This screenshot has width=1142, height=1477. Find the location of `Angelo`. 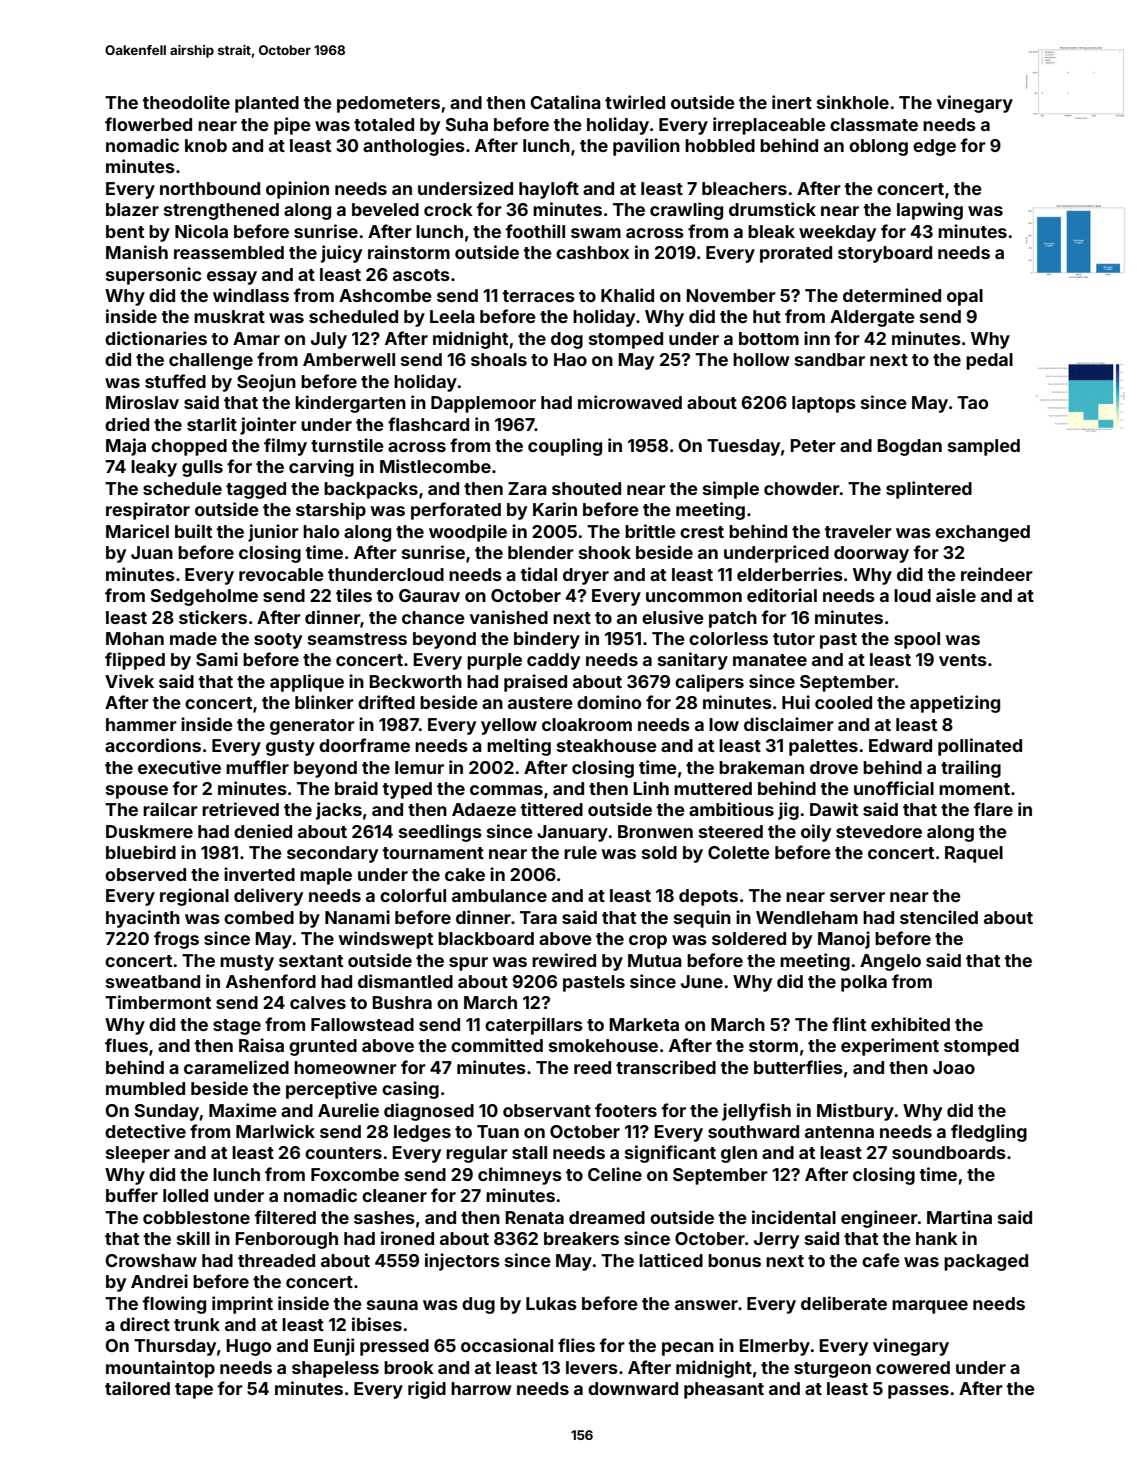

Angelo is located at coordinates (890, 962).
